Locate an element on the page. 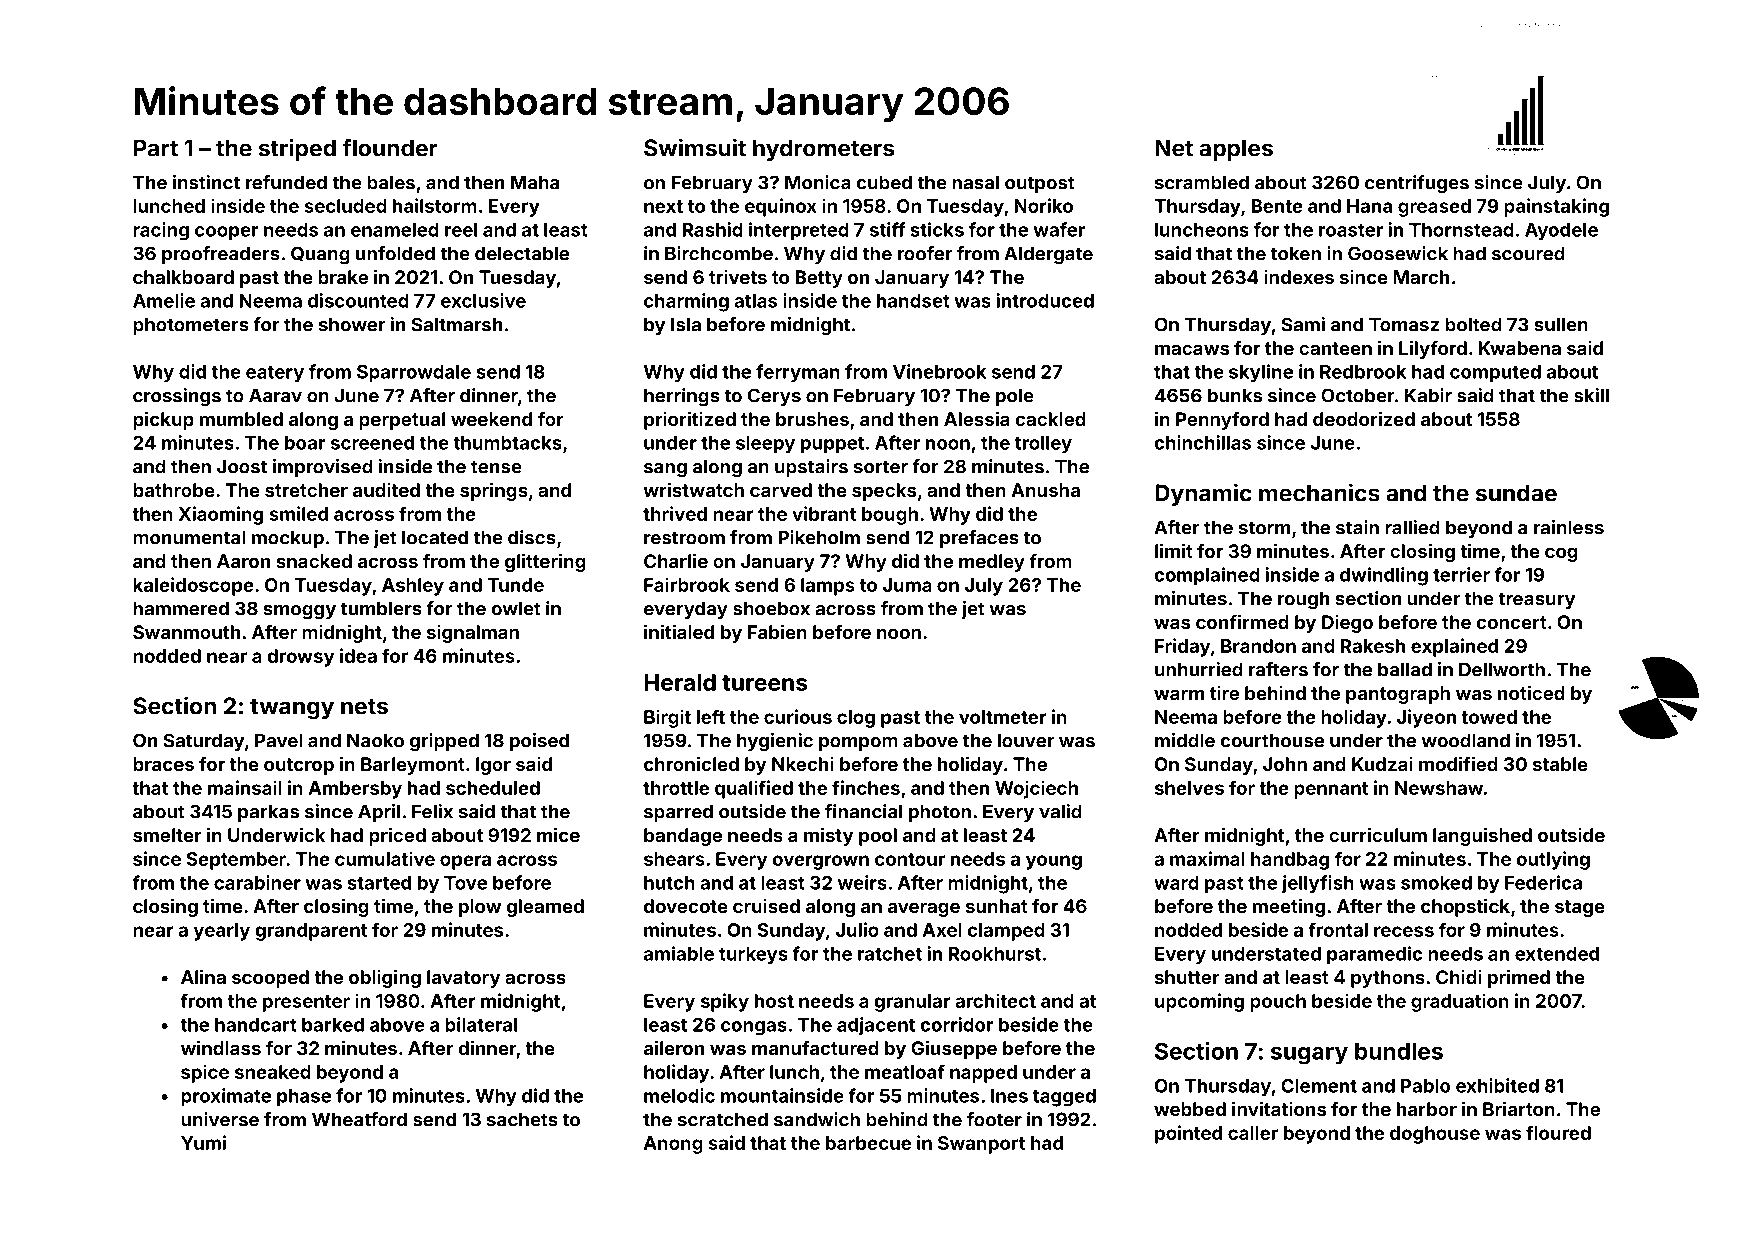 Image resolution: width=1744 pixels, height=1233 pixels. Swanport is located at coordinates (981, 1145).
